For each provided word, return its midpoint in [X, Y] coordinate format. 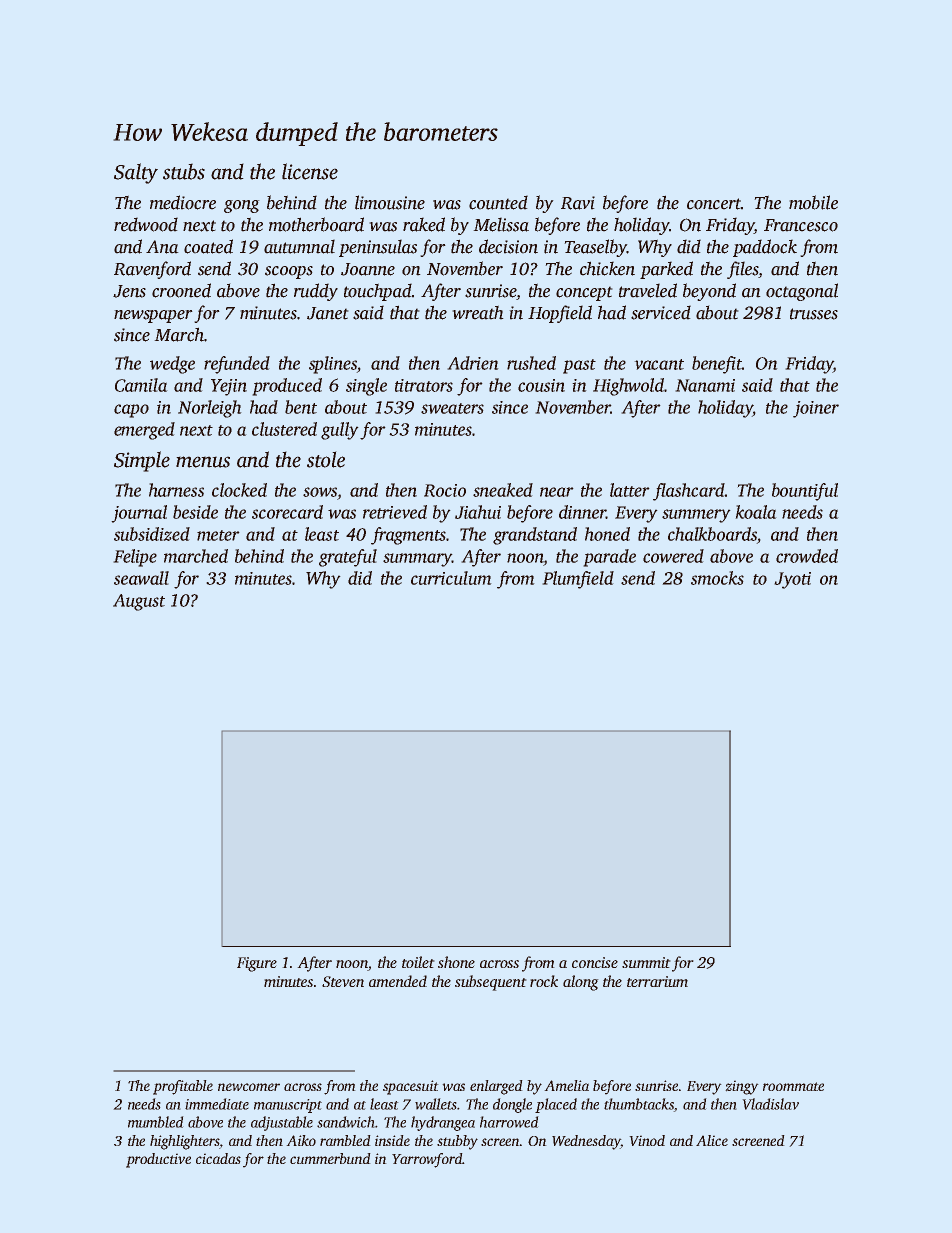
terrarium [657, 981]
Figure [257, 964]
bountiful [805, 492]
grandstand [535, 536]
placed [556, 1105]
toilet [418, 962]
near [557, 492]
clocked [239, 490]
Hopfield [560, 314]
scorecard [287, 512]
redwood [146, 224]
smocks [717, 578]
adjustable [282, 1123]
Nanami [705, 385]
